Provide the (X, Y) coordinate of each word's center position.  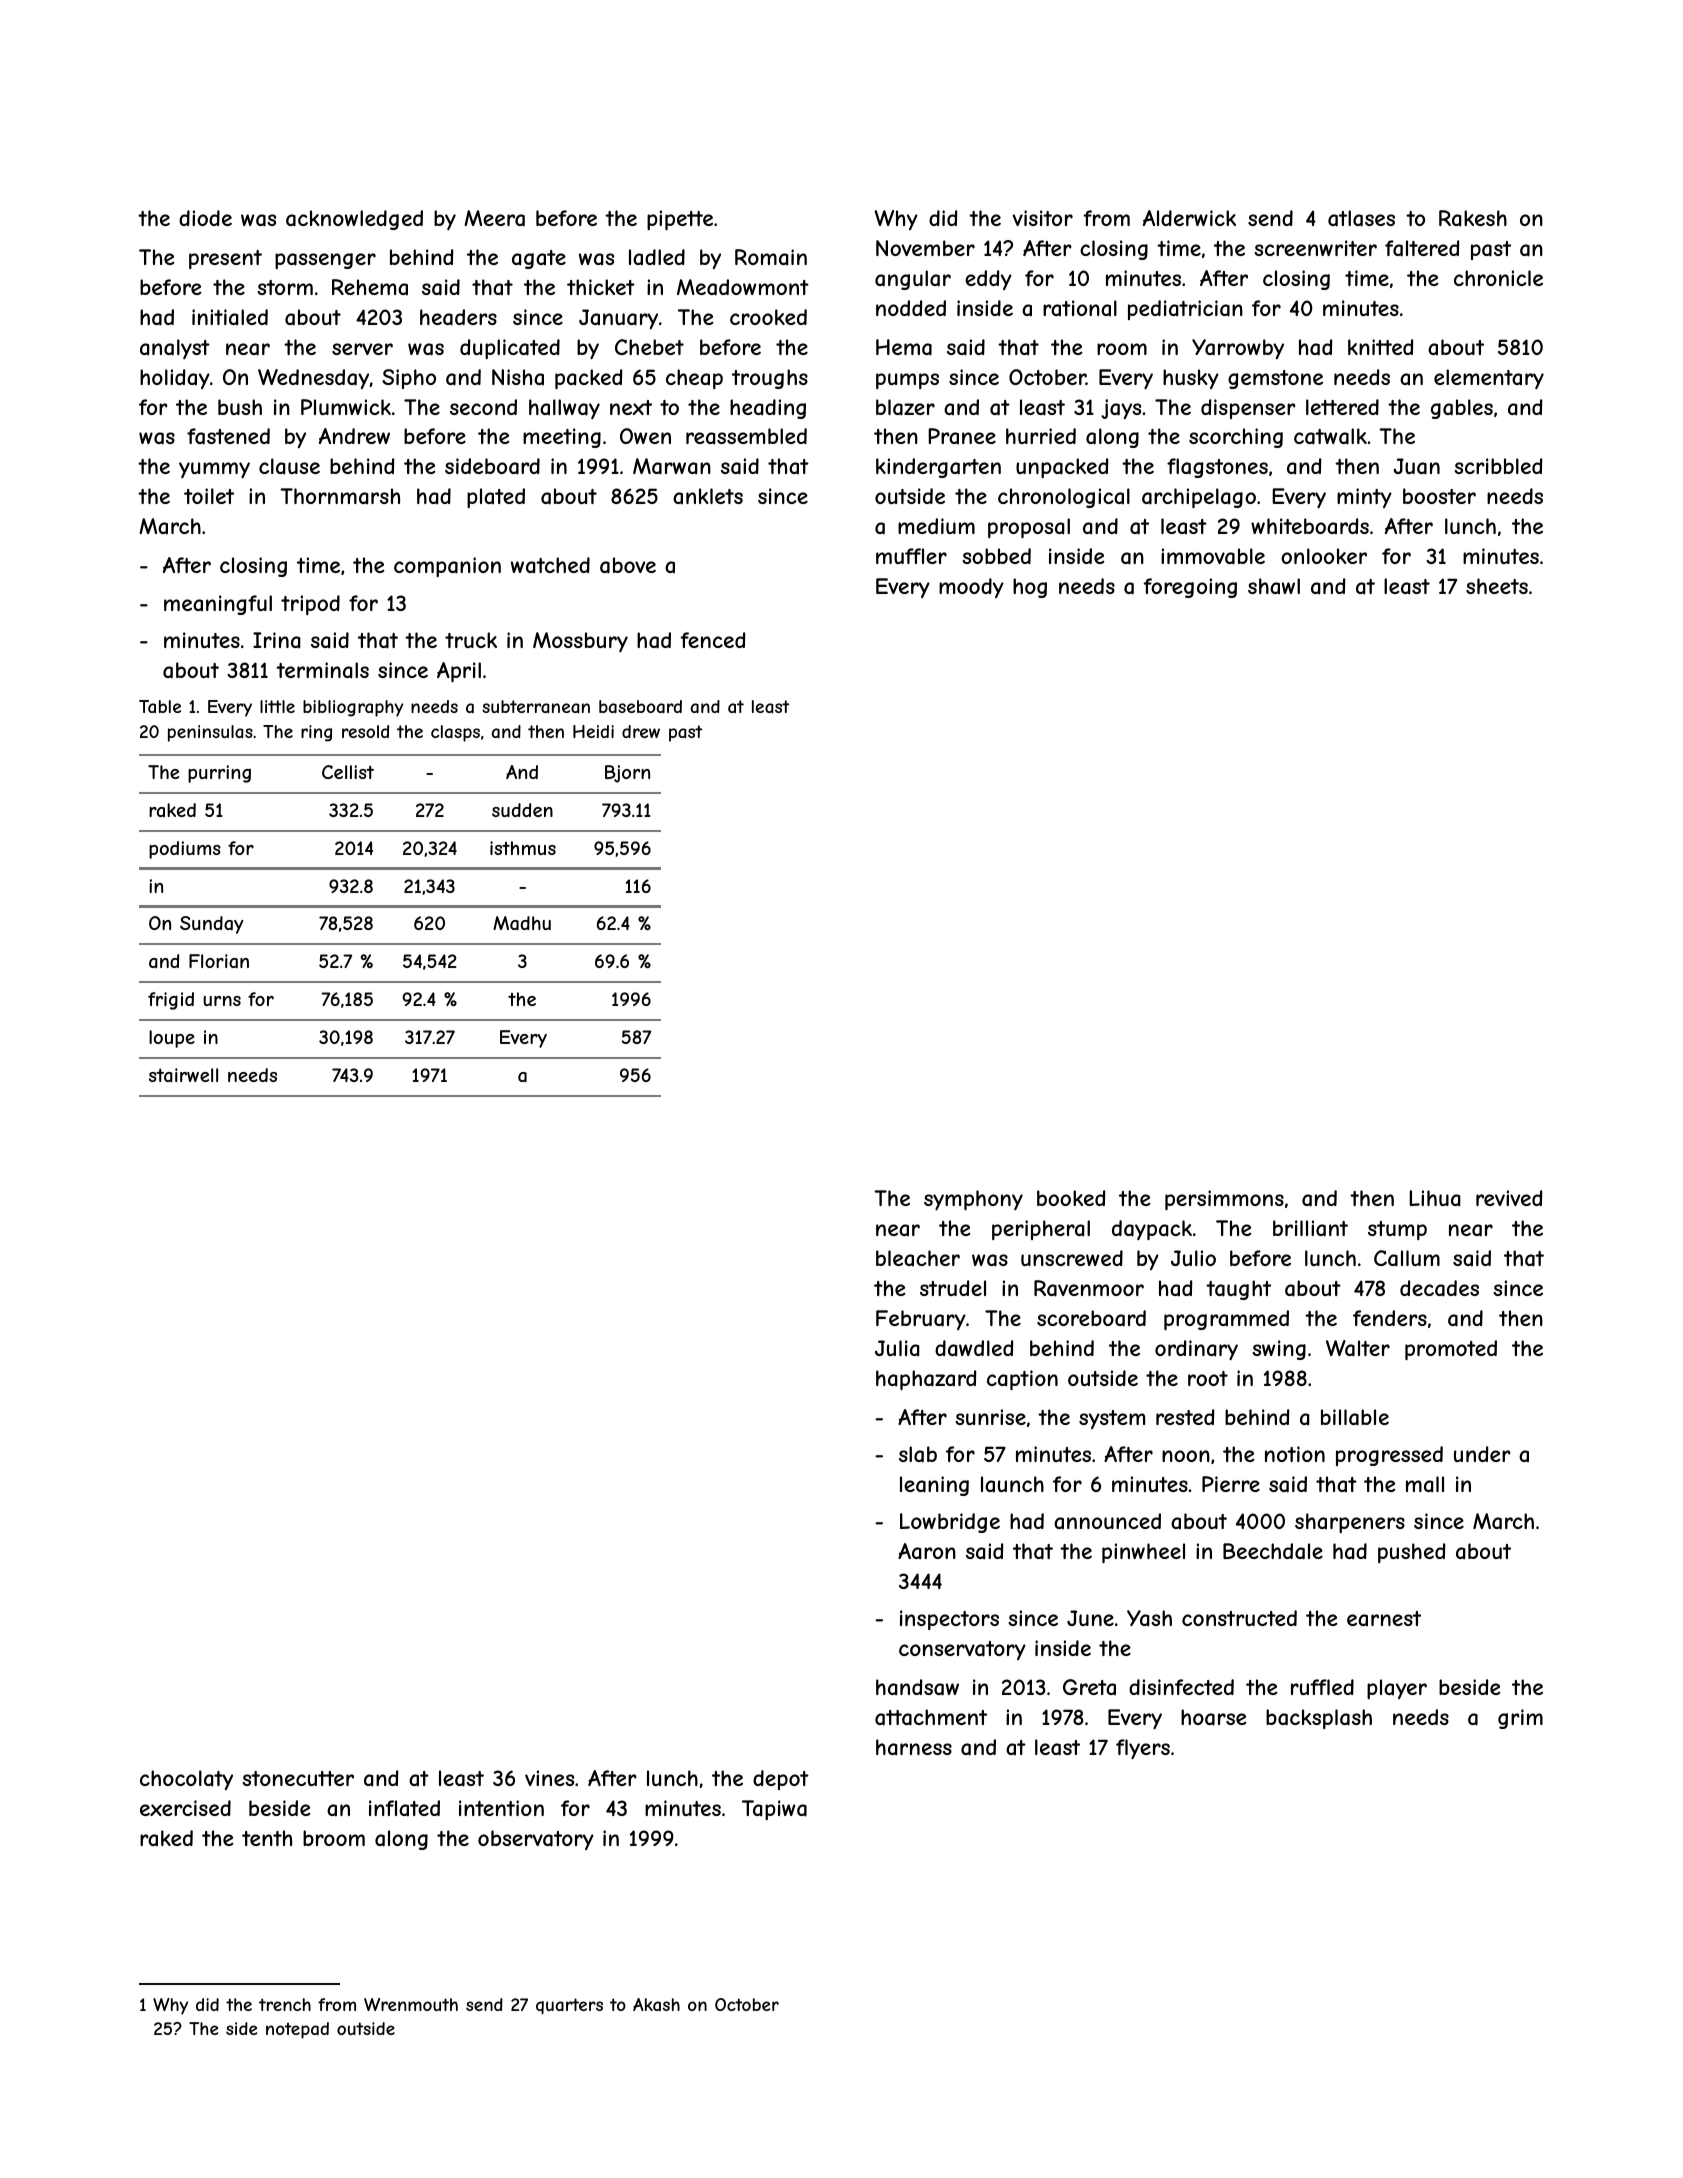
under (1482, 1454)
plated (496, 498)
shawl (1274, 586)
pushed (1411, 1553)
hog (1030, 588)
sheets (1497, 586)
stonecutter (298, 1778)
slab (918, 1454)
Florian (219, 961)
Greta (1089, 1687)
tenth (267, 1838)
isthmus (523, 848)
